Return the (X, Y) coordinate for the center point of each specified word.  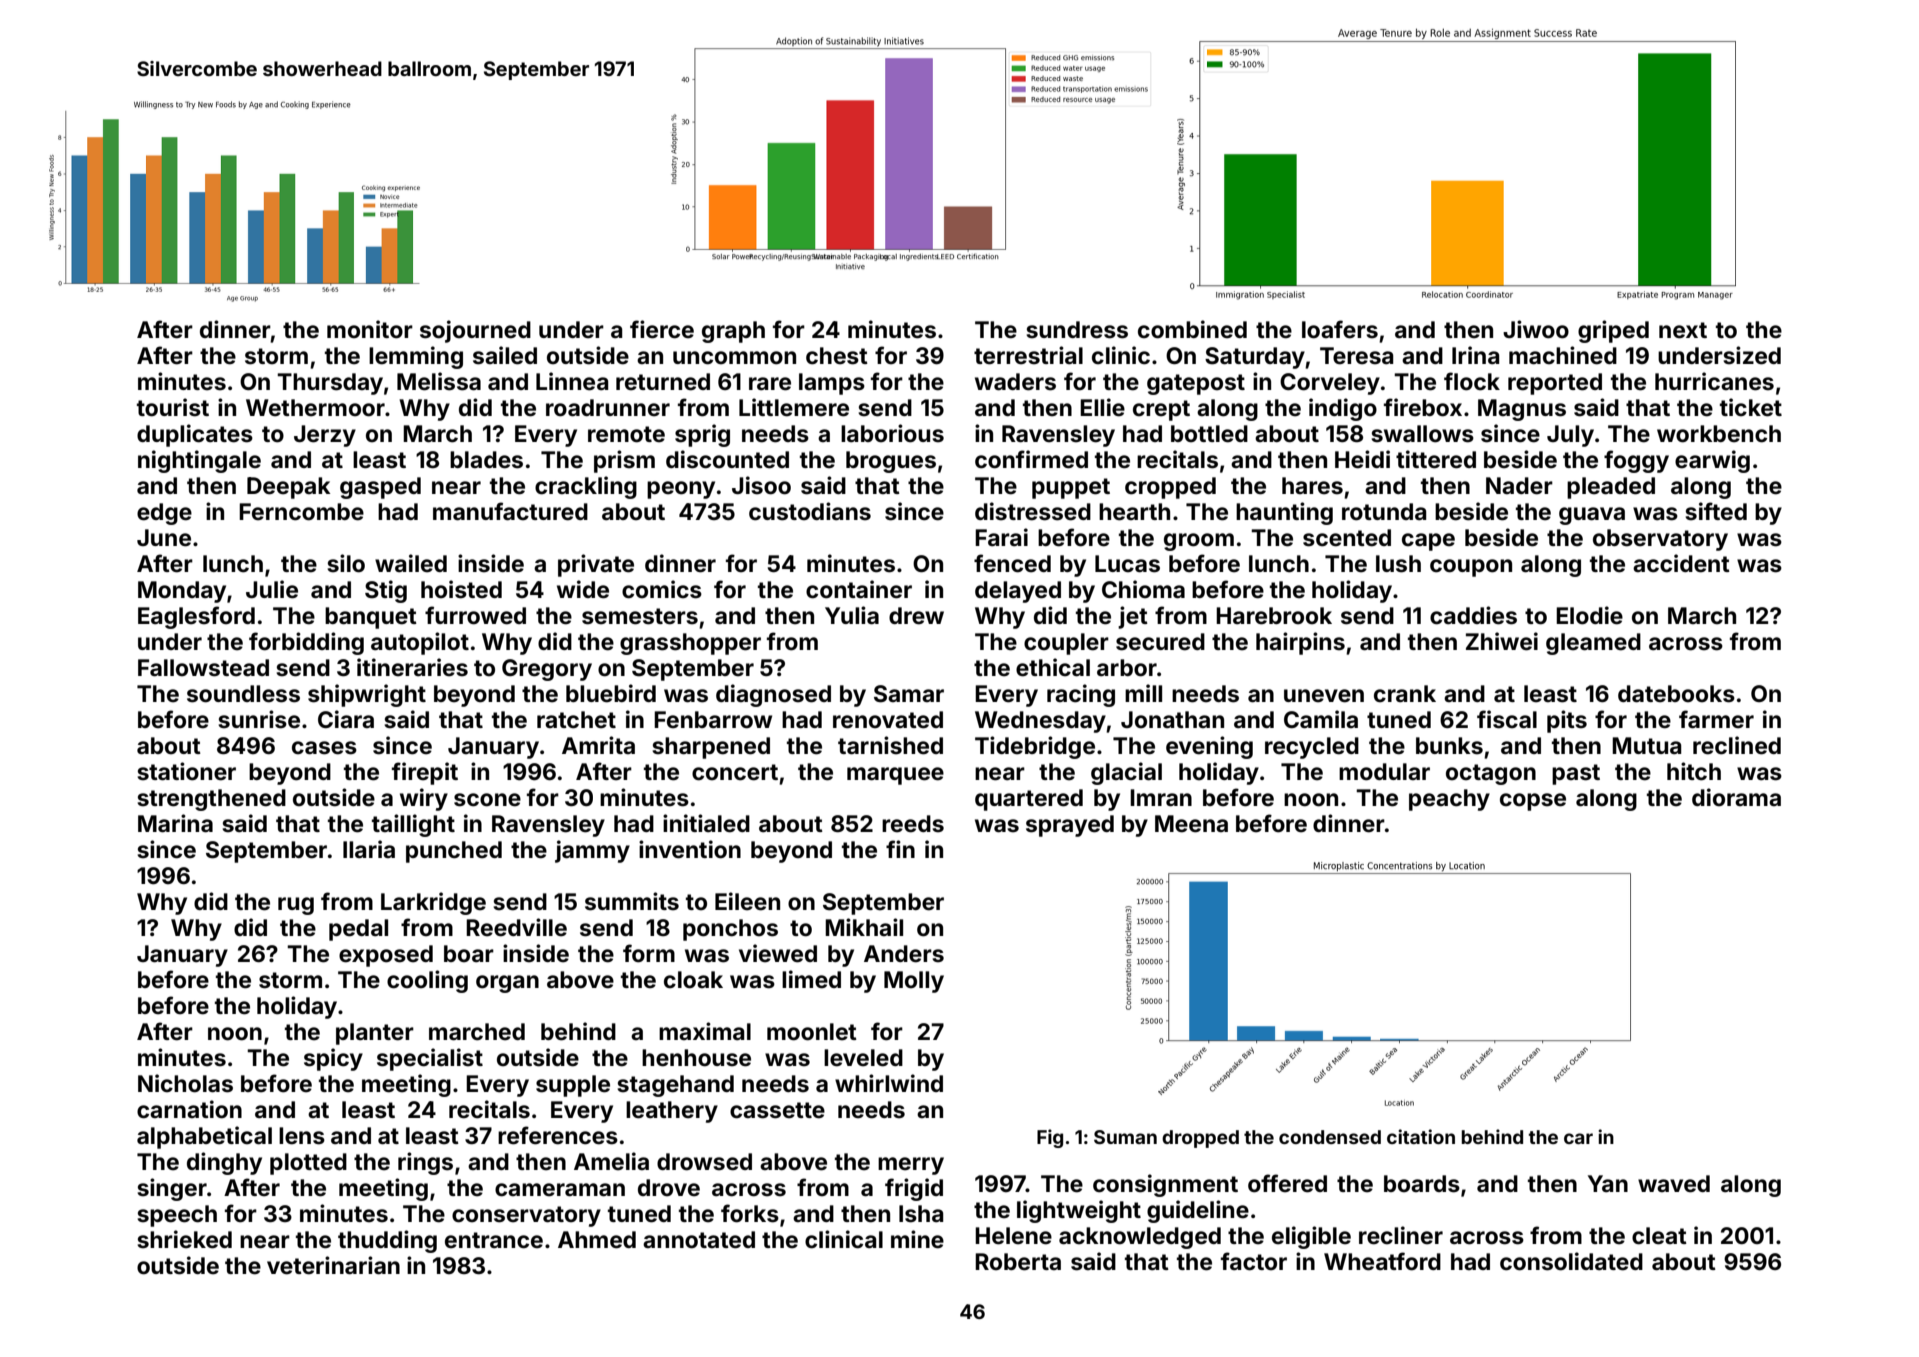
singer (172, 1189)
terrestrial (1028, 355)
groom (1199, 542)
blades (486, 460)
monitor (370, 329)
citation (1421, 1136)
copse (1533, 802)
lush (1398, 564)
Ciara (346, 719)
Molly (914, 982)
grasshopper (690, 644)
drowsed (704, 1162)
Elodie (1589, 615)
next (1683, 330)
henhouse (696, 1058)
